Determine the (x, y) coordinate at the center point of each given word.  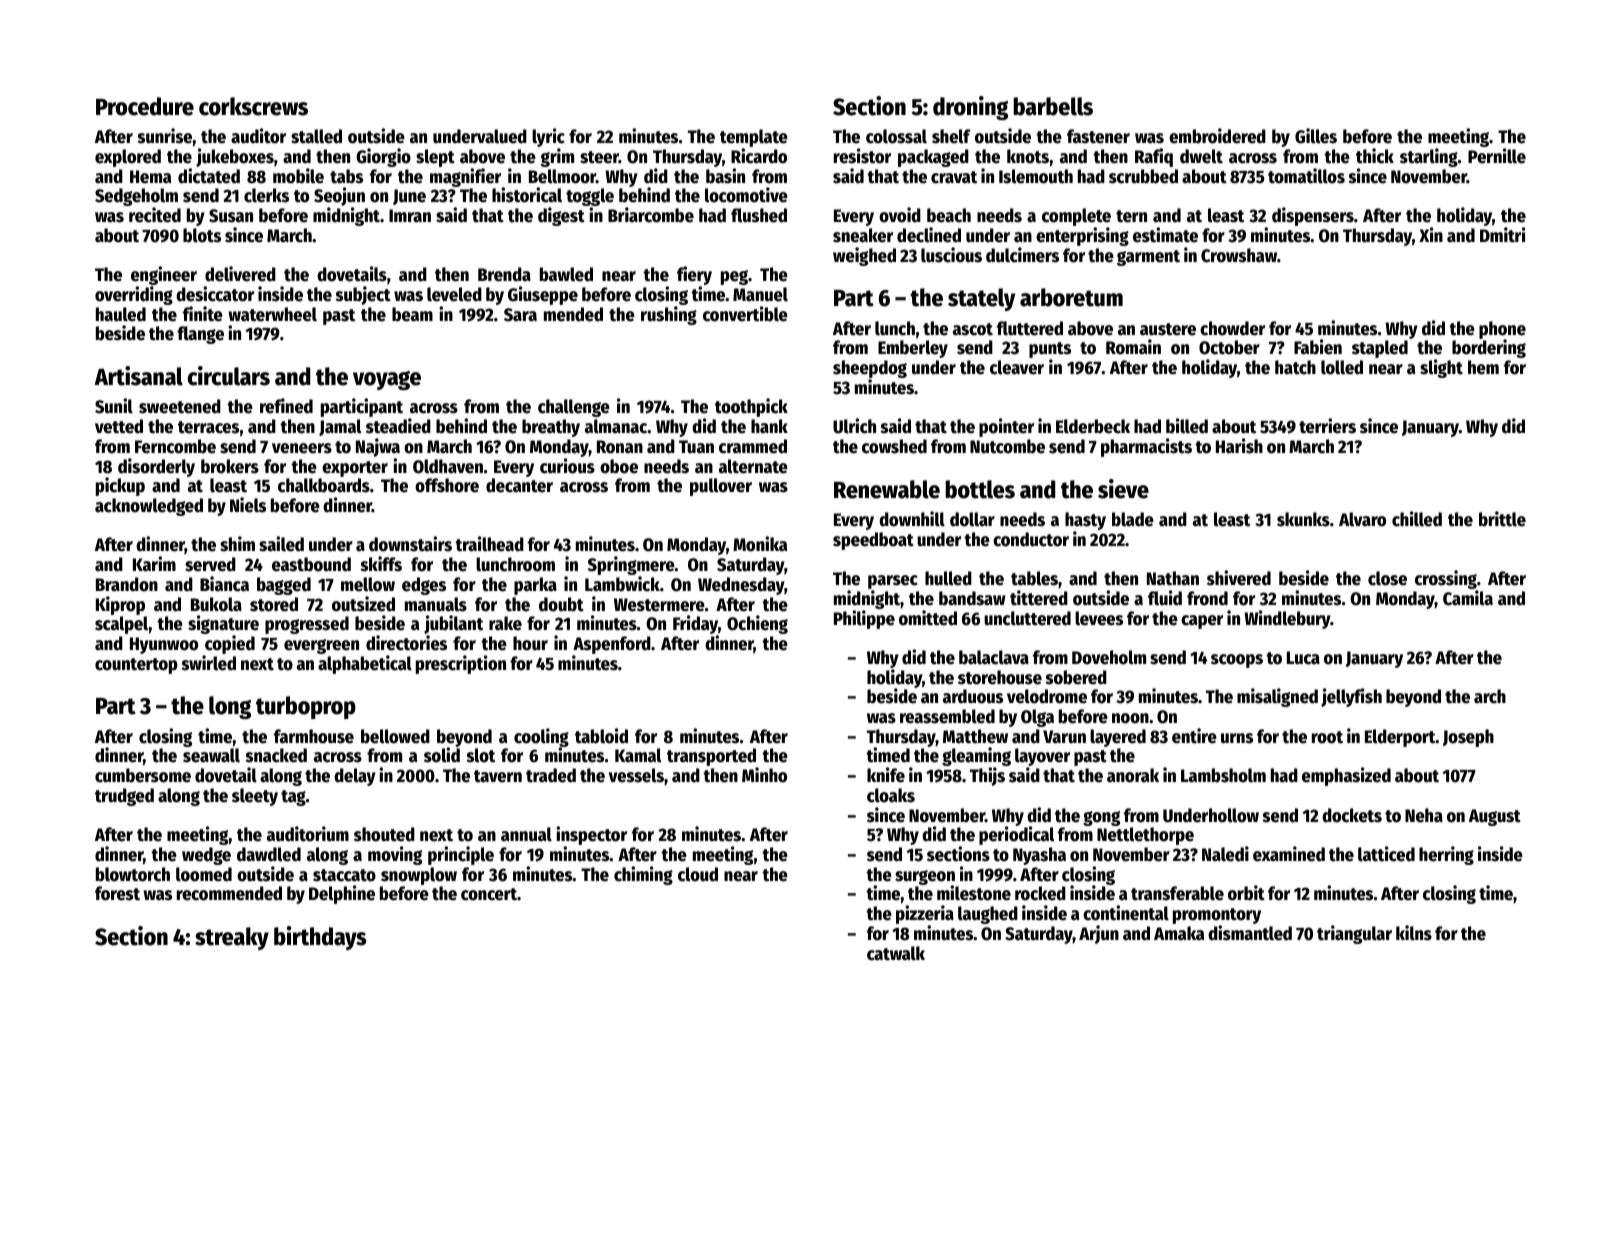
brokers (230, 466)
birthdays (320, 938)
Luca (1303, 658)
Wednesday (741, 586)
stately (981, 299)
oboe (619, 466)
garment (1148, 258)
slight (1441, 368)
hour (530, 643)
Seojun (339, 196)
